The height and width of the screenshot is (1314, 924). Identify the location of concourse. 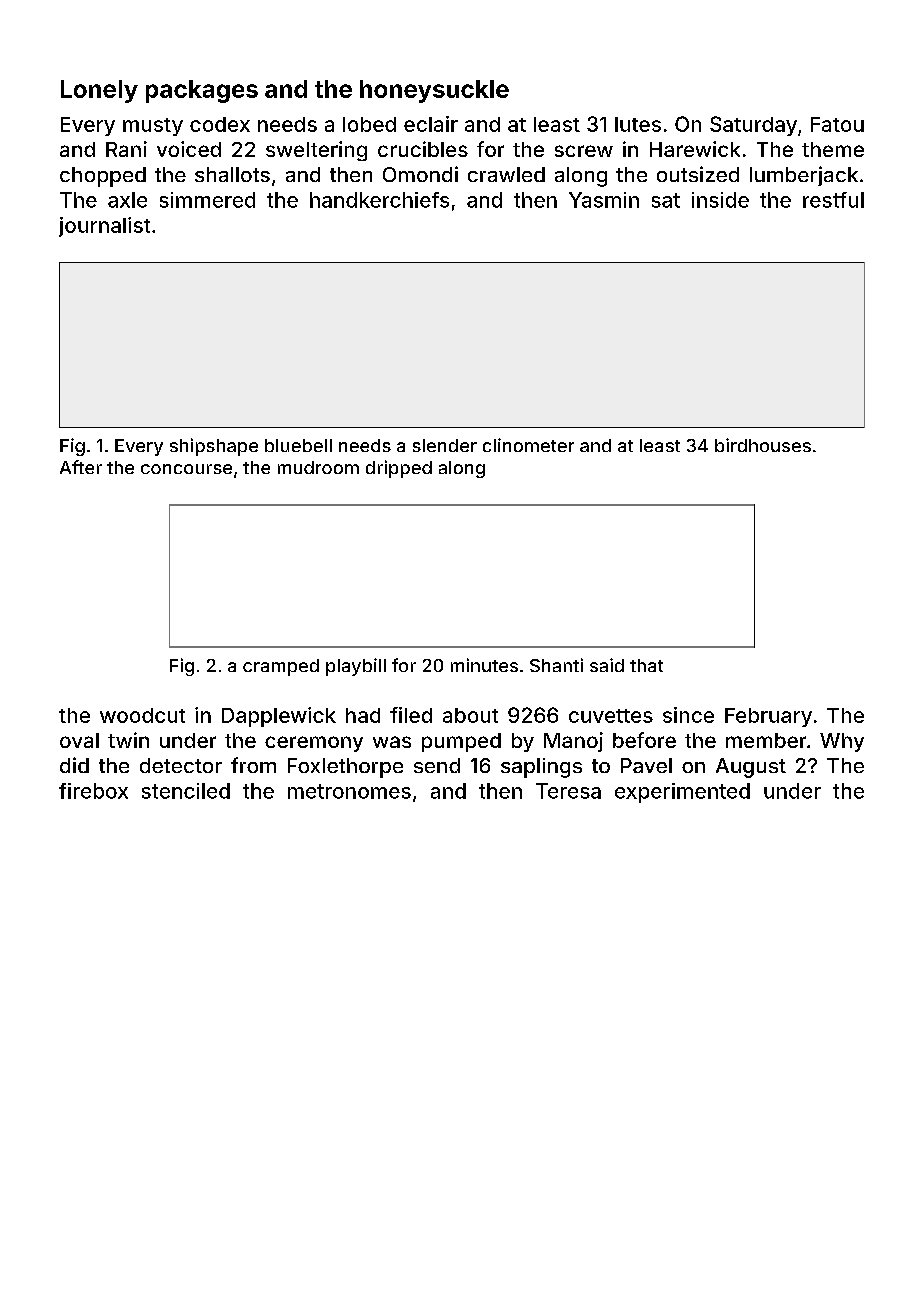
(186, 469).
